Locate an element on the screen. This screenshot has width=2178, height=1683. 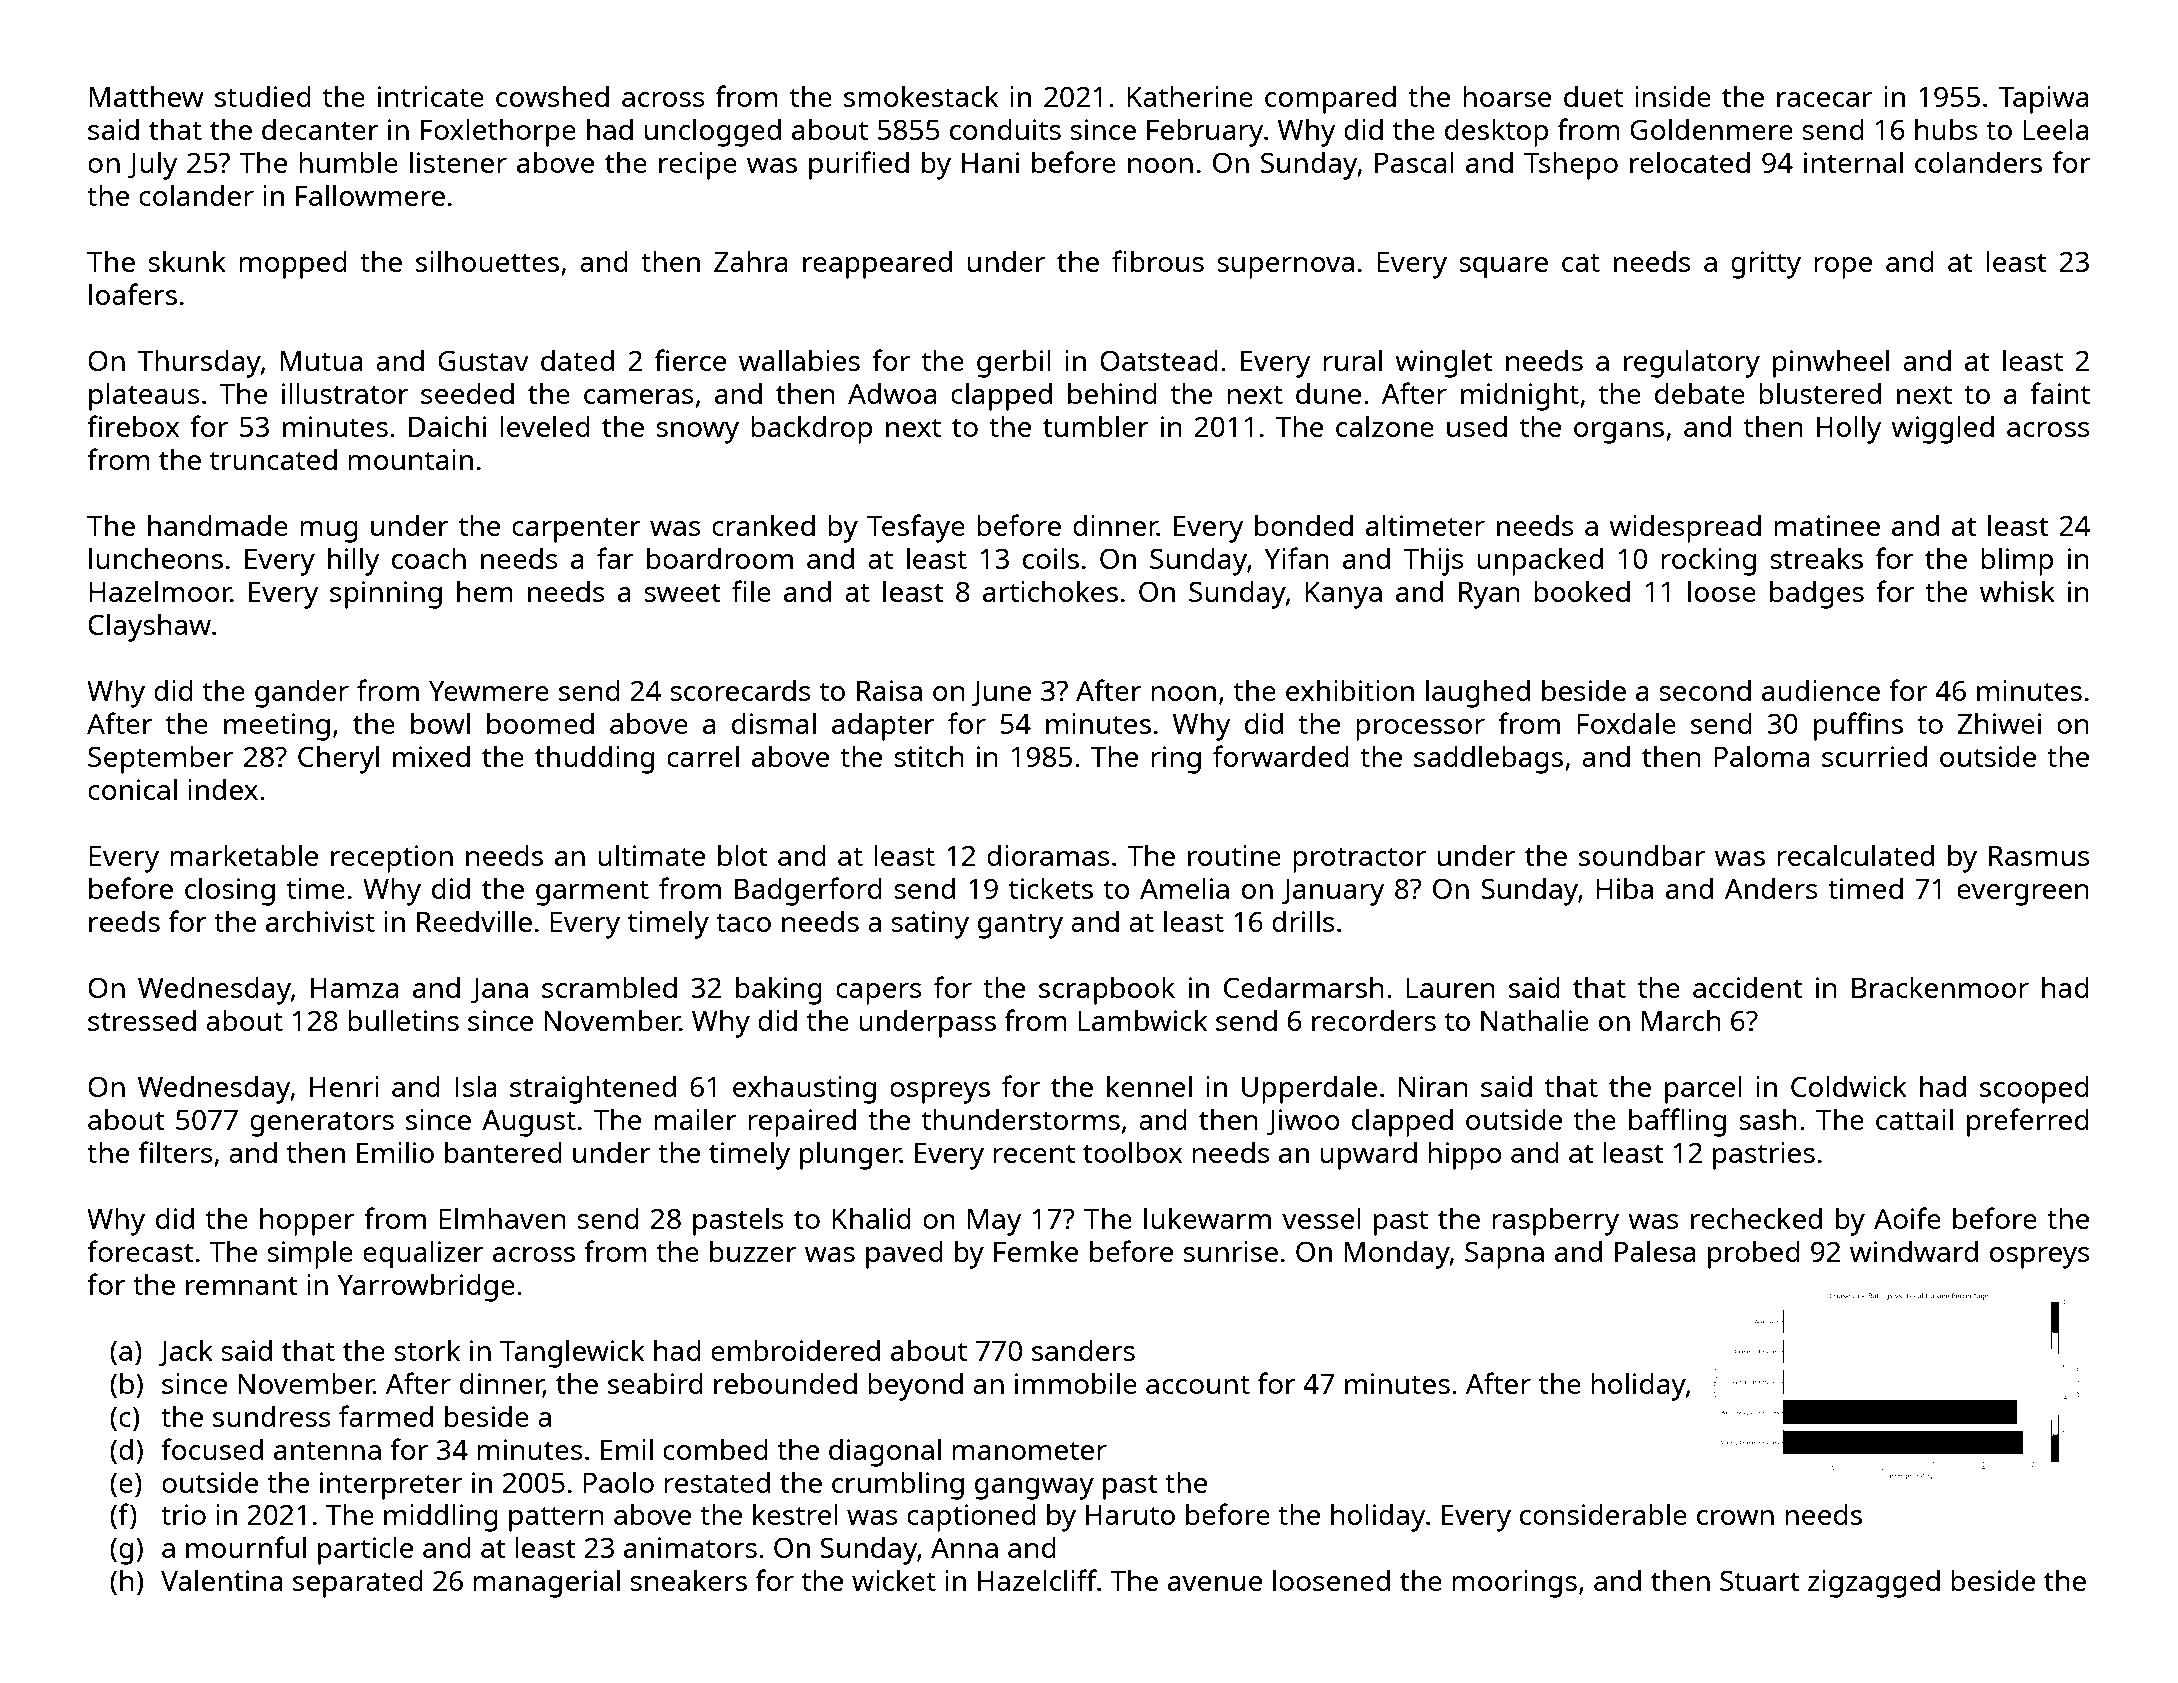
Tesfaye is located at coordinates (916, 528).
